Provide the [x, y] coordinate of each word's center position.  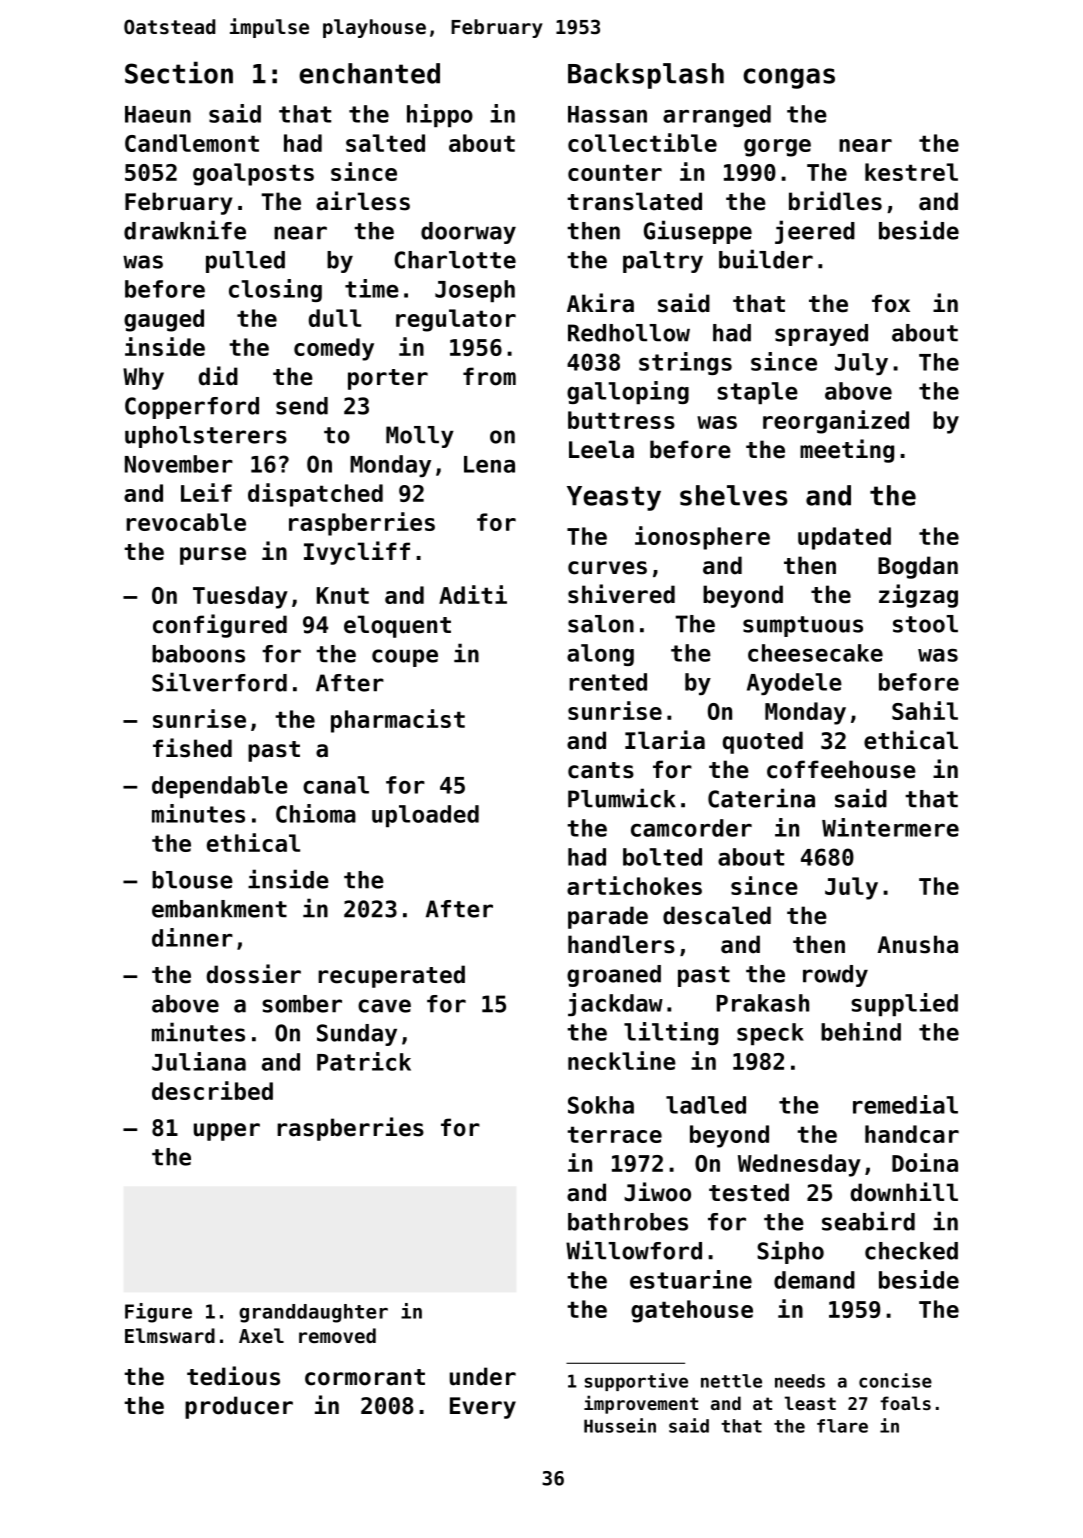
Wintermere [890, 827]
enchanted [369, 73]
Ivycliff [357, 553]
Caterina [761, 798]
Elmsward [170, 1335]
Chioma [316, 813]
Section [179, 72]
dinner [192, 937]
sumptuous [803, 626]
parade [608, 917]
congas [789, 78]
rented [608, 682]
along [600, 655]
